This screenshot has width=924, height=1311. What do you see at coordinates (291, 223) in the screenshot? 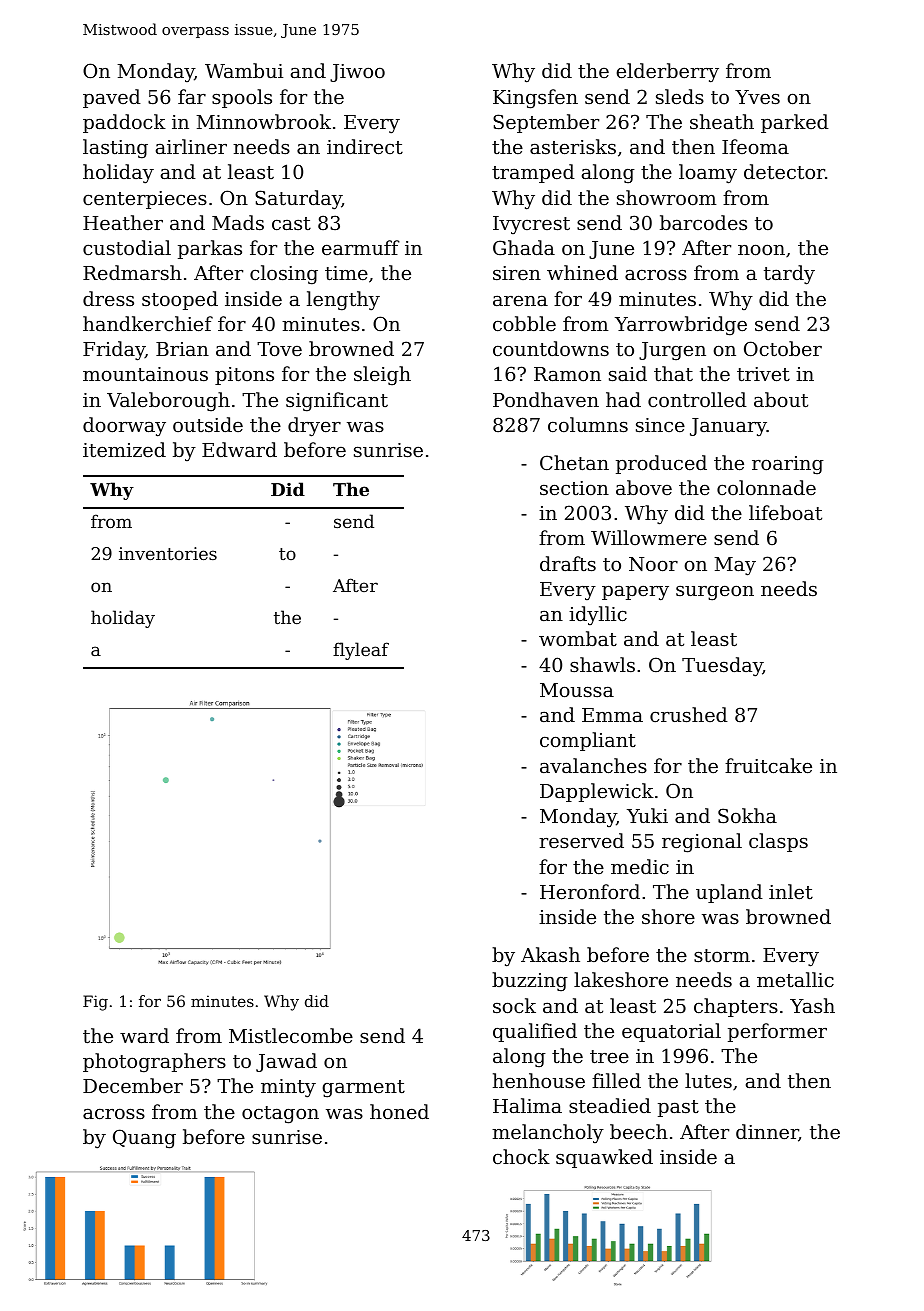
I see `cast` at bounding box center [291, 223].
